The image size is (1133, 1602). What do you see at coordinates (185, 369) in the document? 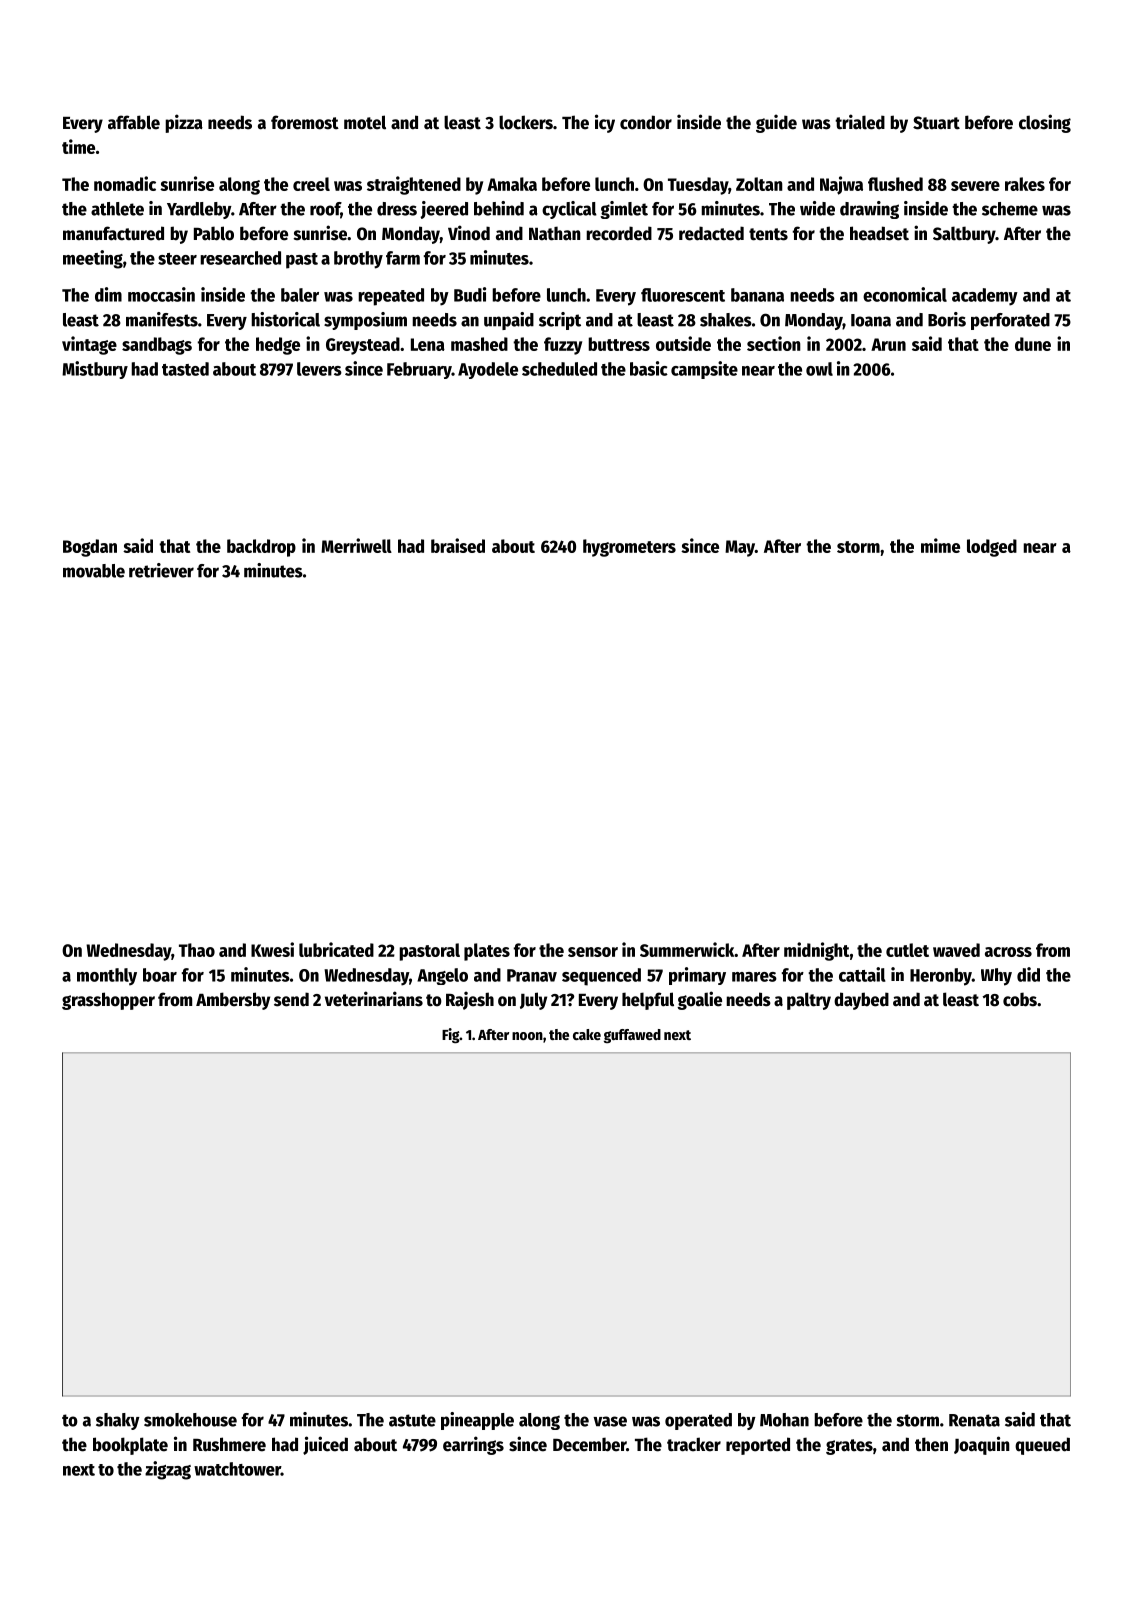
I see `tasted` at bounding box center [185, 369].
